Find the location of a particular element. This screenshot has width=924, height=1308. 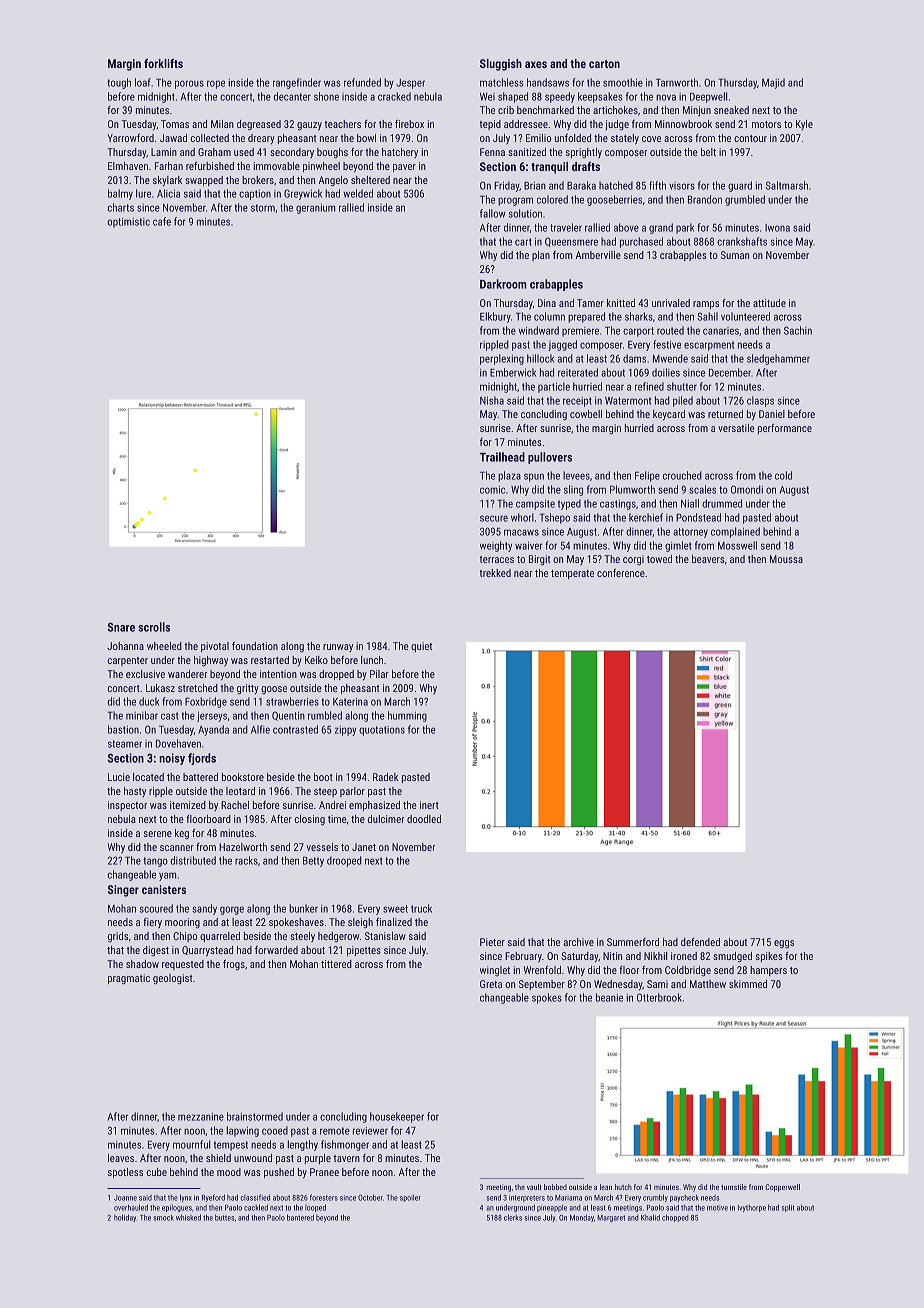

turnstile is located at coordinates (734, 1187).
